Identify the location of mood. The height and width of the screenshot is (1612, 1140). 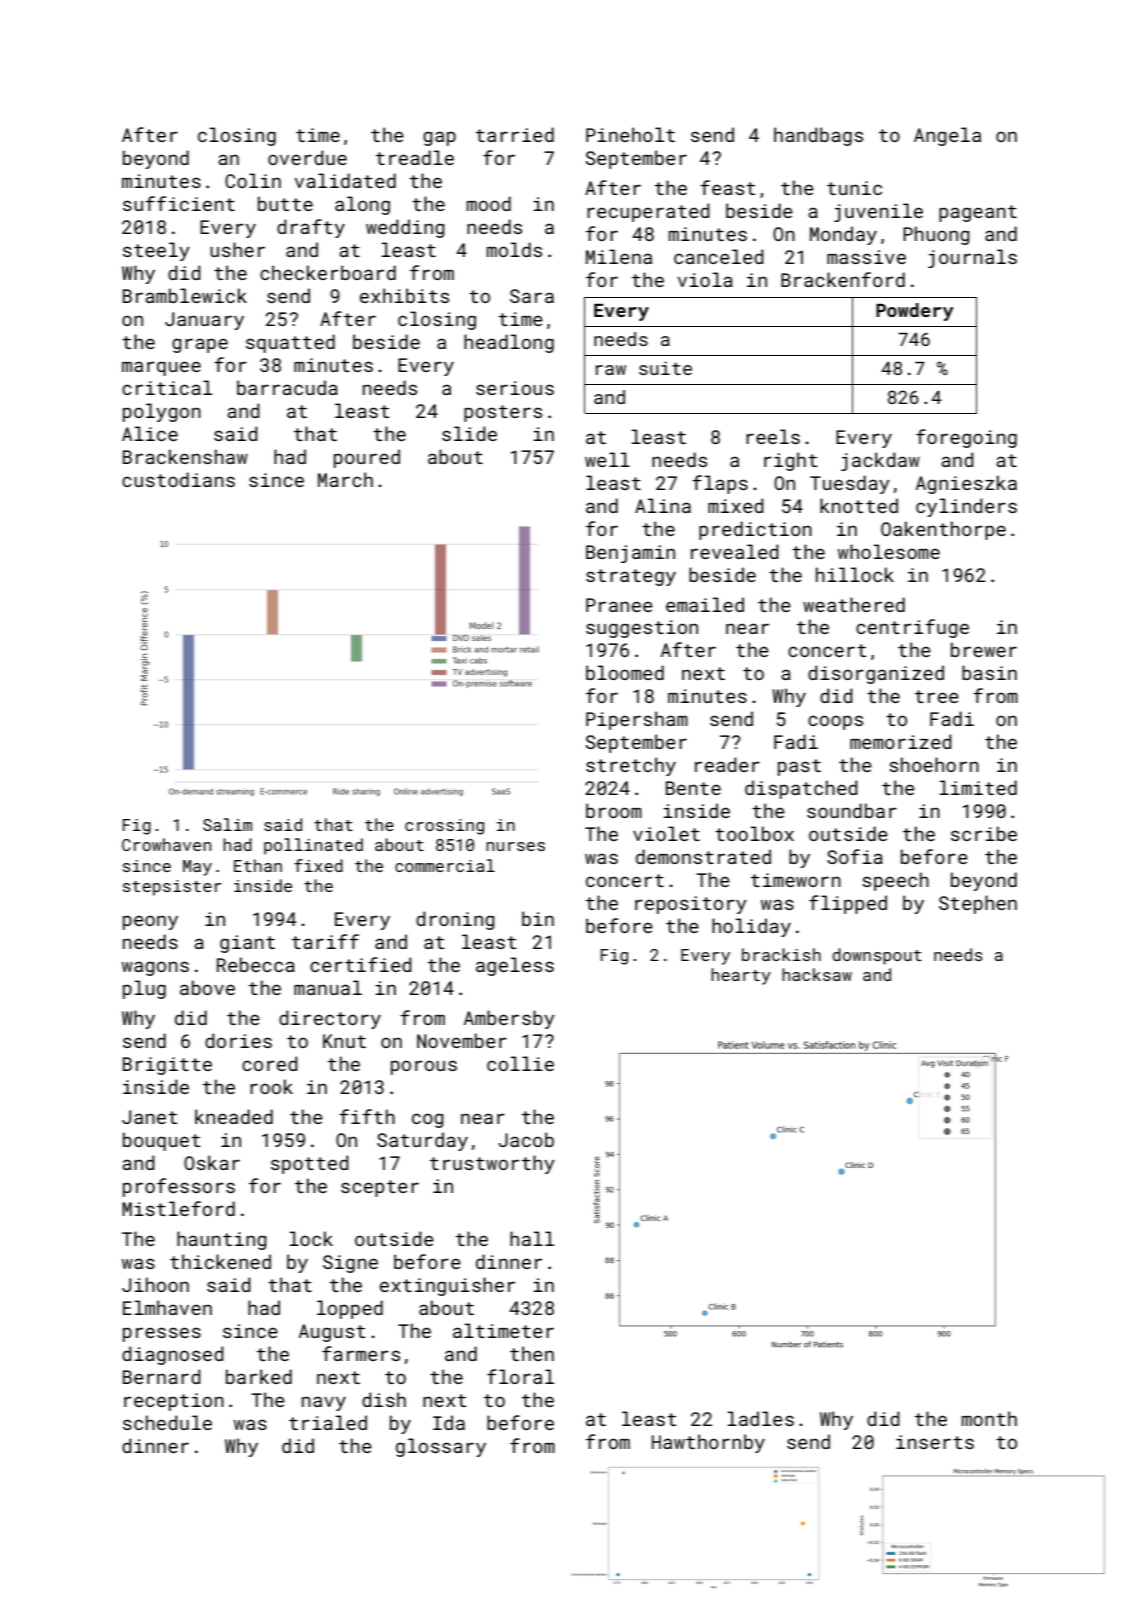
(489, 203).
